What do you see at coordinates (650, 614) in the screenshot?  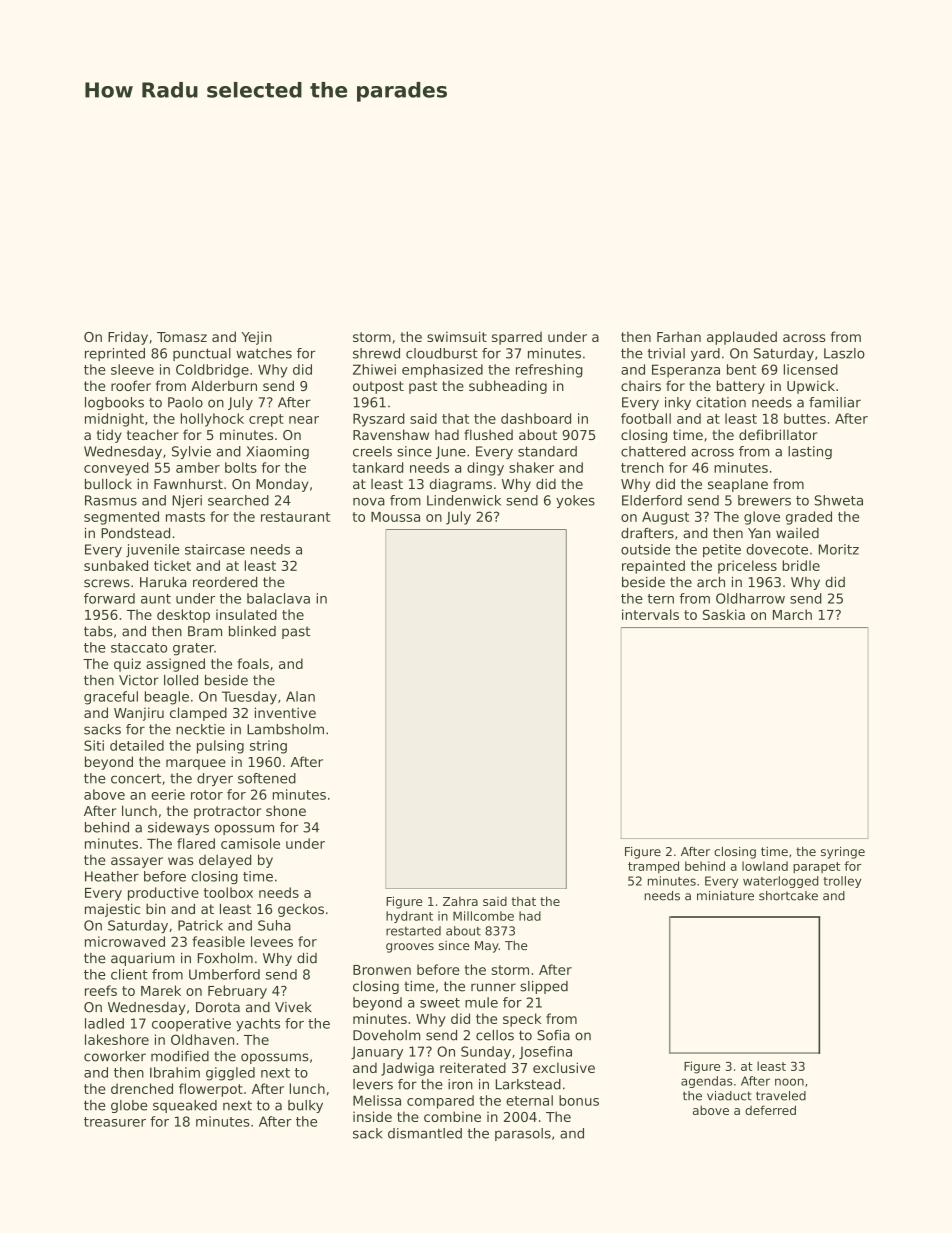 I see `intervals` at bounding box center [650, 614].
